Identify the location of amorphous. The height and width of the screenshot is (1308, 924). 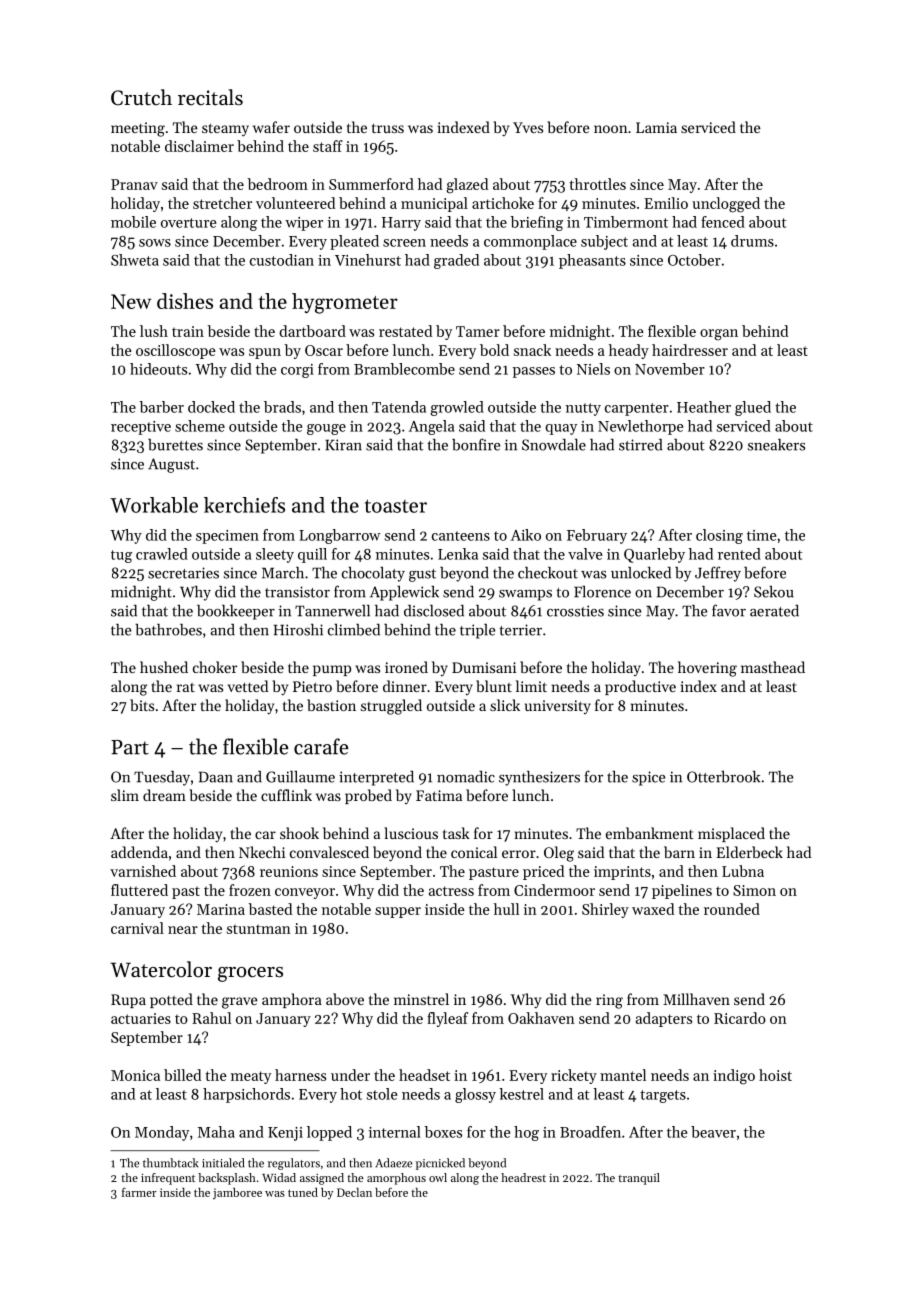
(396, 1179).
